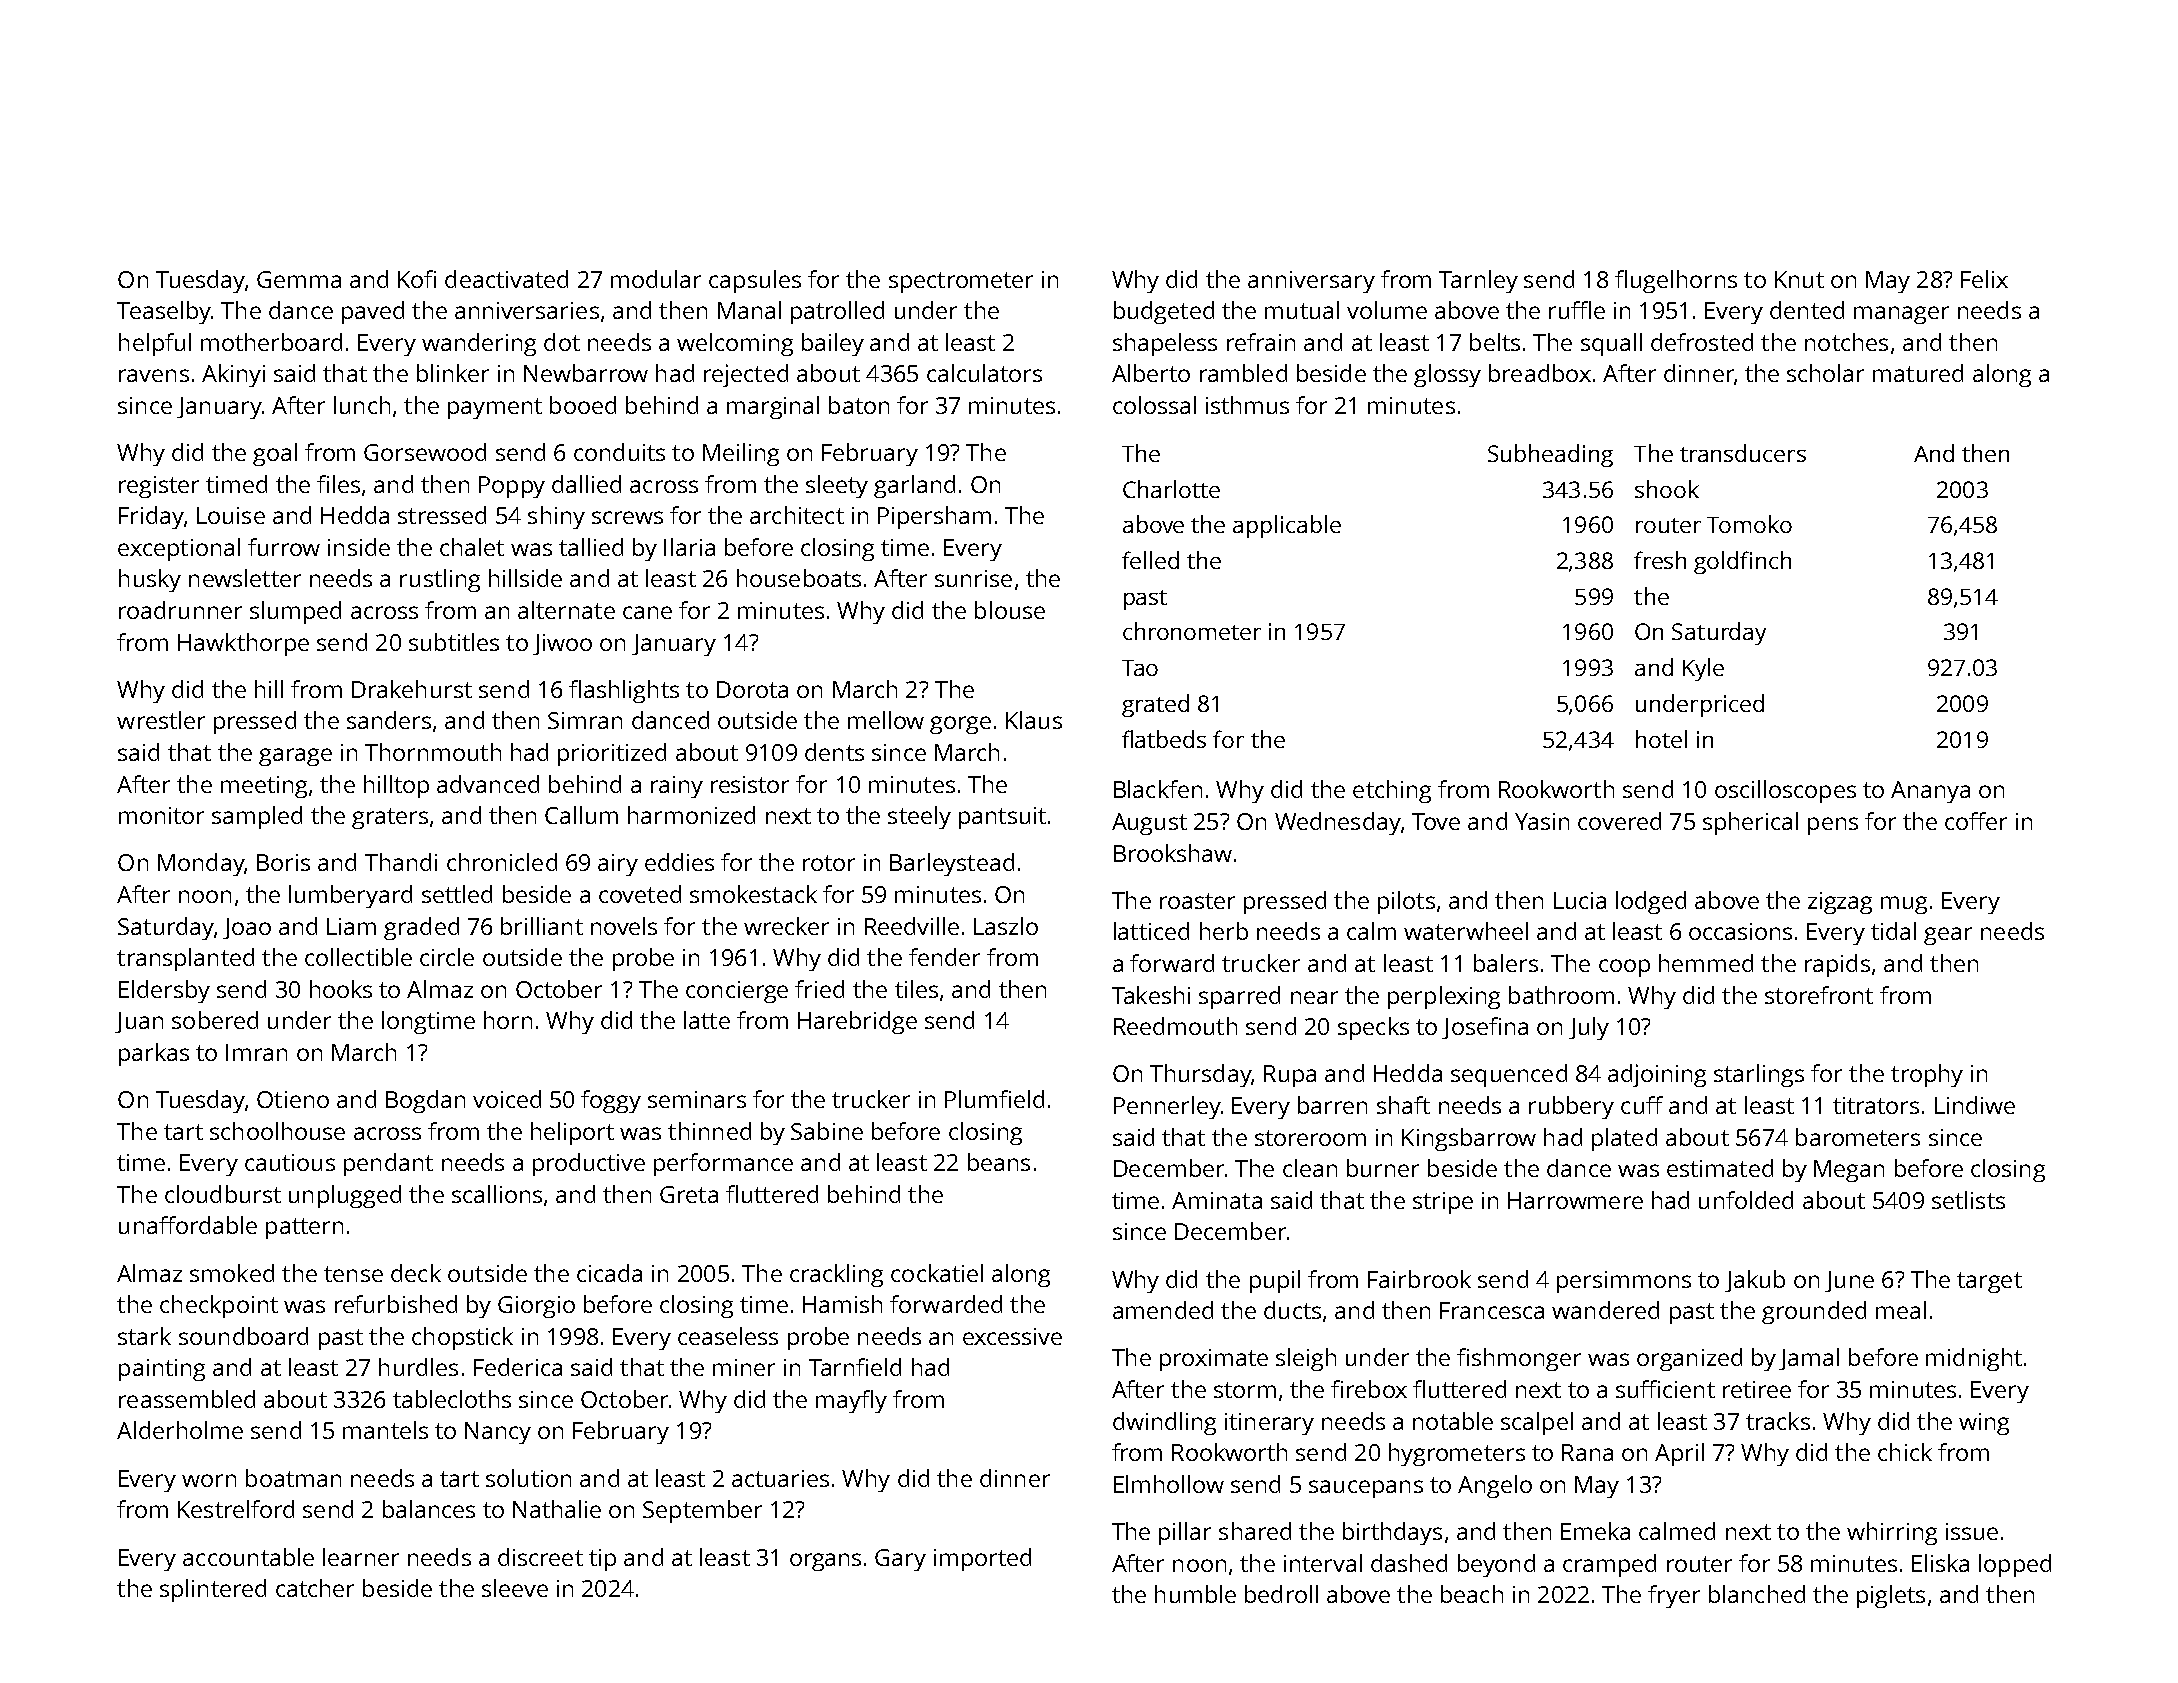 This image has width=2178, height=1683. I want to click on wrestler, so click(161, 720).
